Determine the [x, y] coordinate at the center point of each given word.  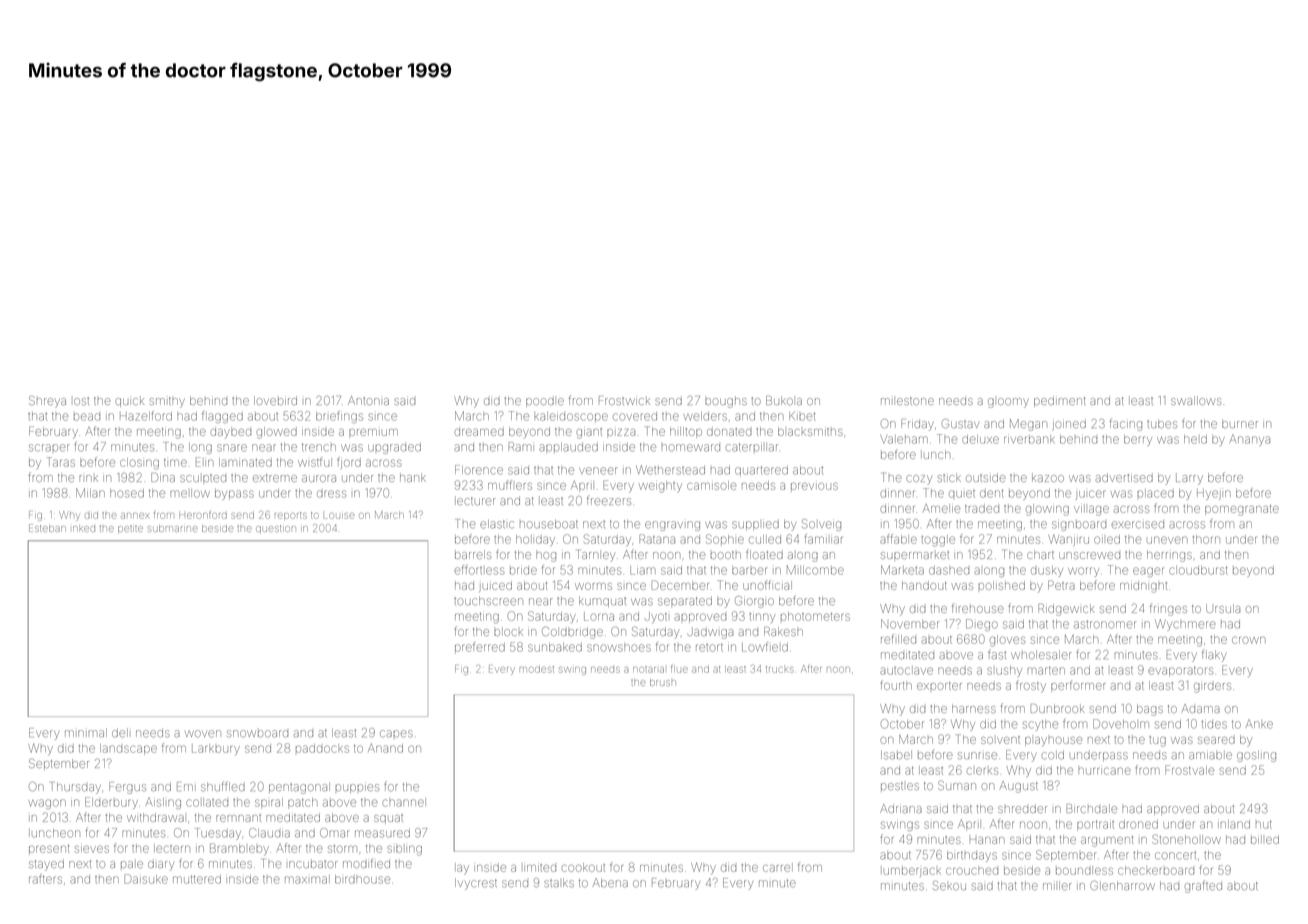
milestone [907, 401]
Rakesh [783, 631]
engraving [672, 526]
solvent [1000, 740]
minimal [86, 733]
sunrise [977, 756]
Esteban [47, 528]
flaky [1214, 656]
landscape [128, 749]
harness [974, 708]
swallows [1196, 400]
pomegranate [1242, 510]
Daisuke [146, 879]
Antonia [368, 400]
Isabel [896, 755]
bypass [234, 494]
